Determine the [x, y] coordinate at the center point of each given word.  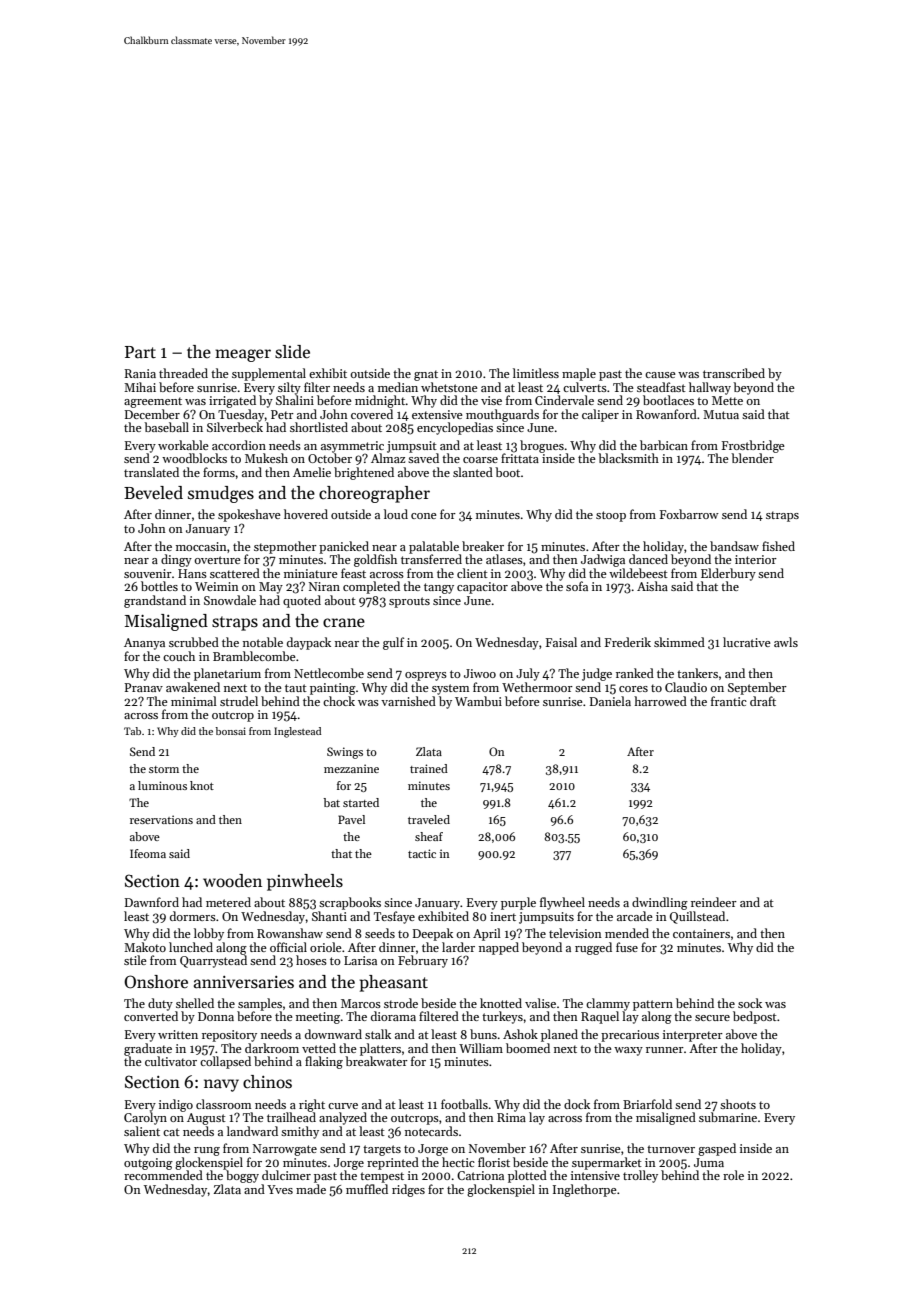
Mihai [140, 387]
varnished [408, 701]
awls [786, 642]
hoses [311, 960]
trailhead [291, 1117]
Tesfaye [394, 917]
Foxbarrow [689, 514]
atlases [504, 559]
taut [296, 688]
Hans [192, 573]
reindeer [714, 902]
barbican [664, 445]
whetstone [449, 387]
